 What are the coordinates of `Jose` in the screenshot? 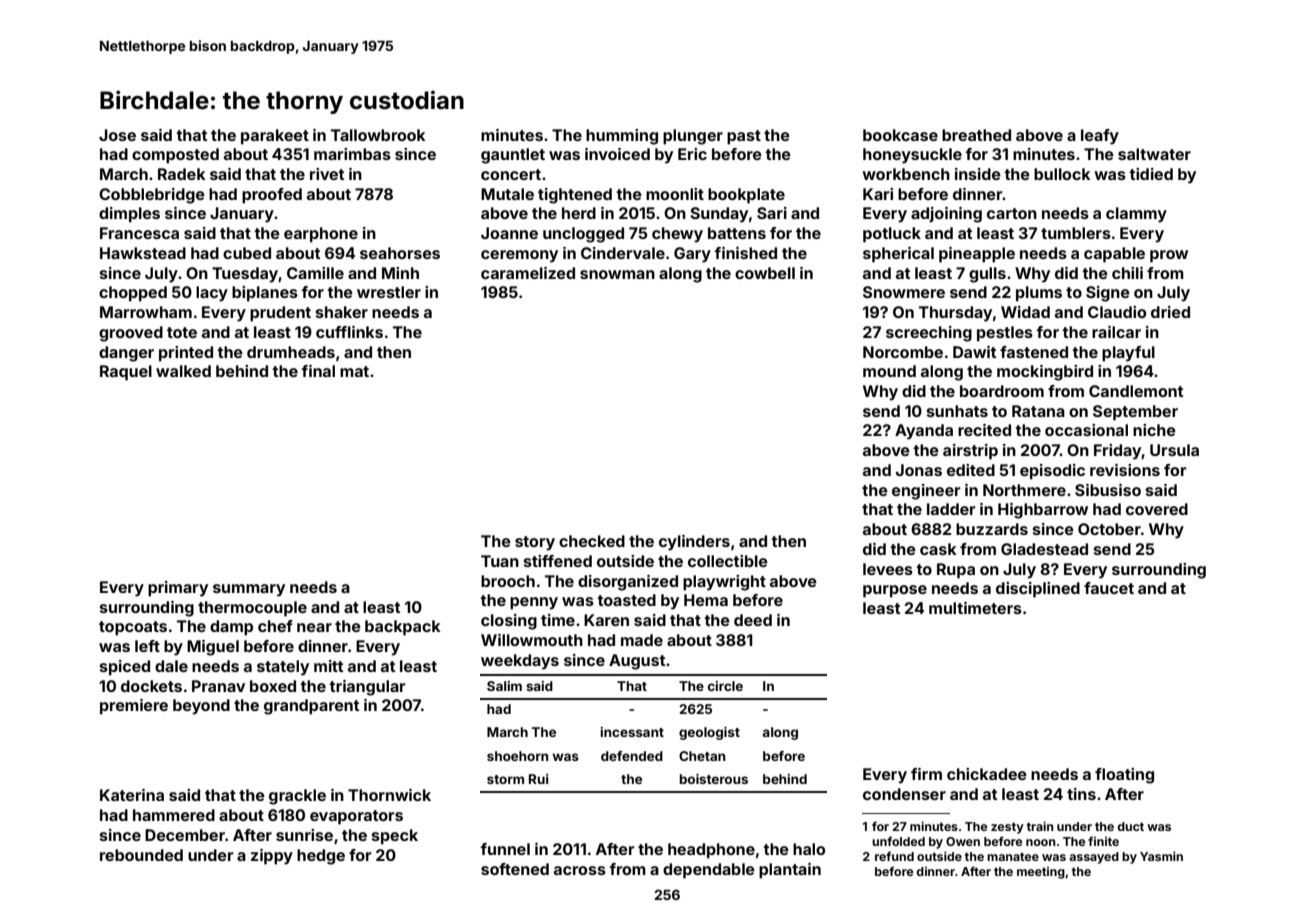 It's located at (117, 135).
